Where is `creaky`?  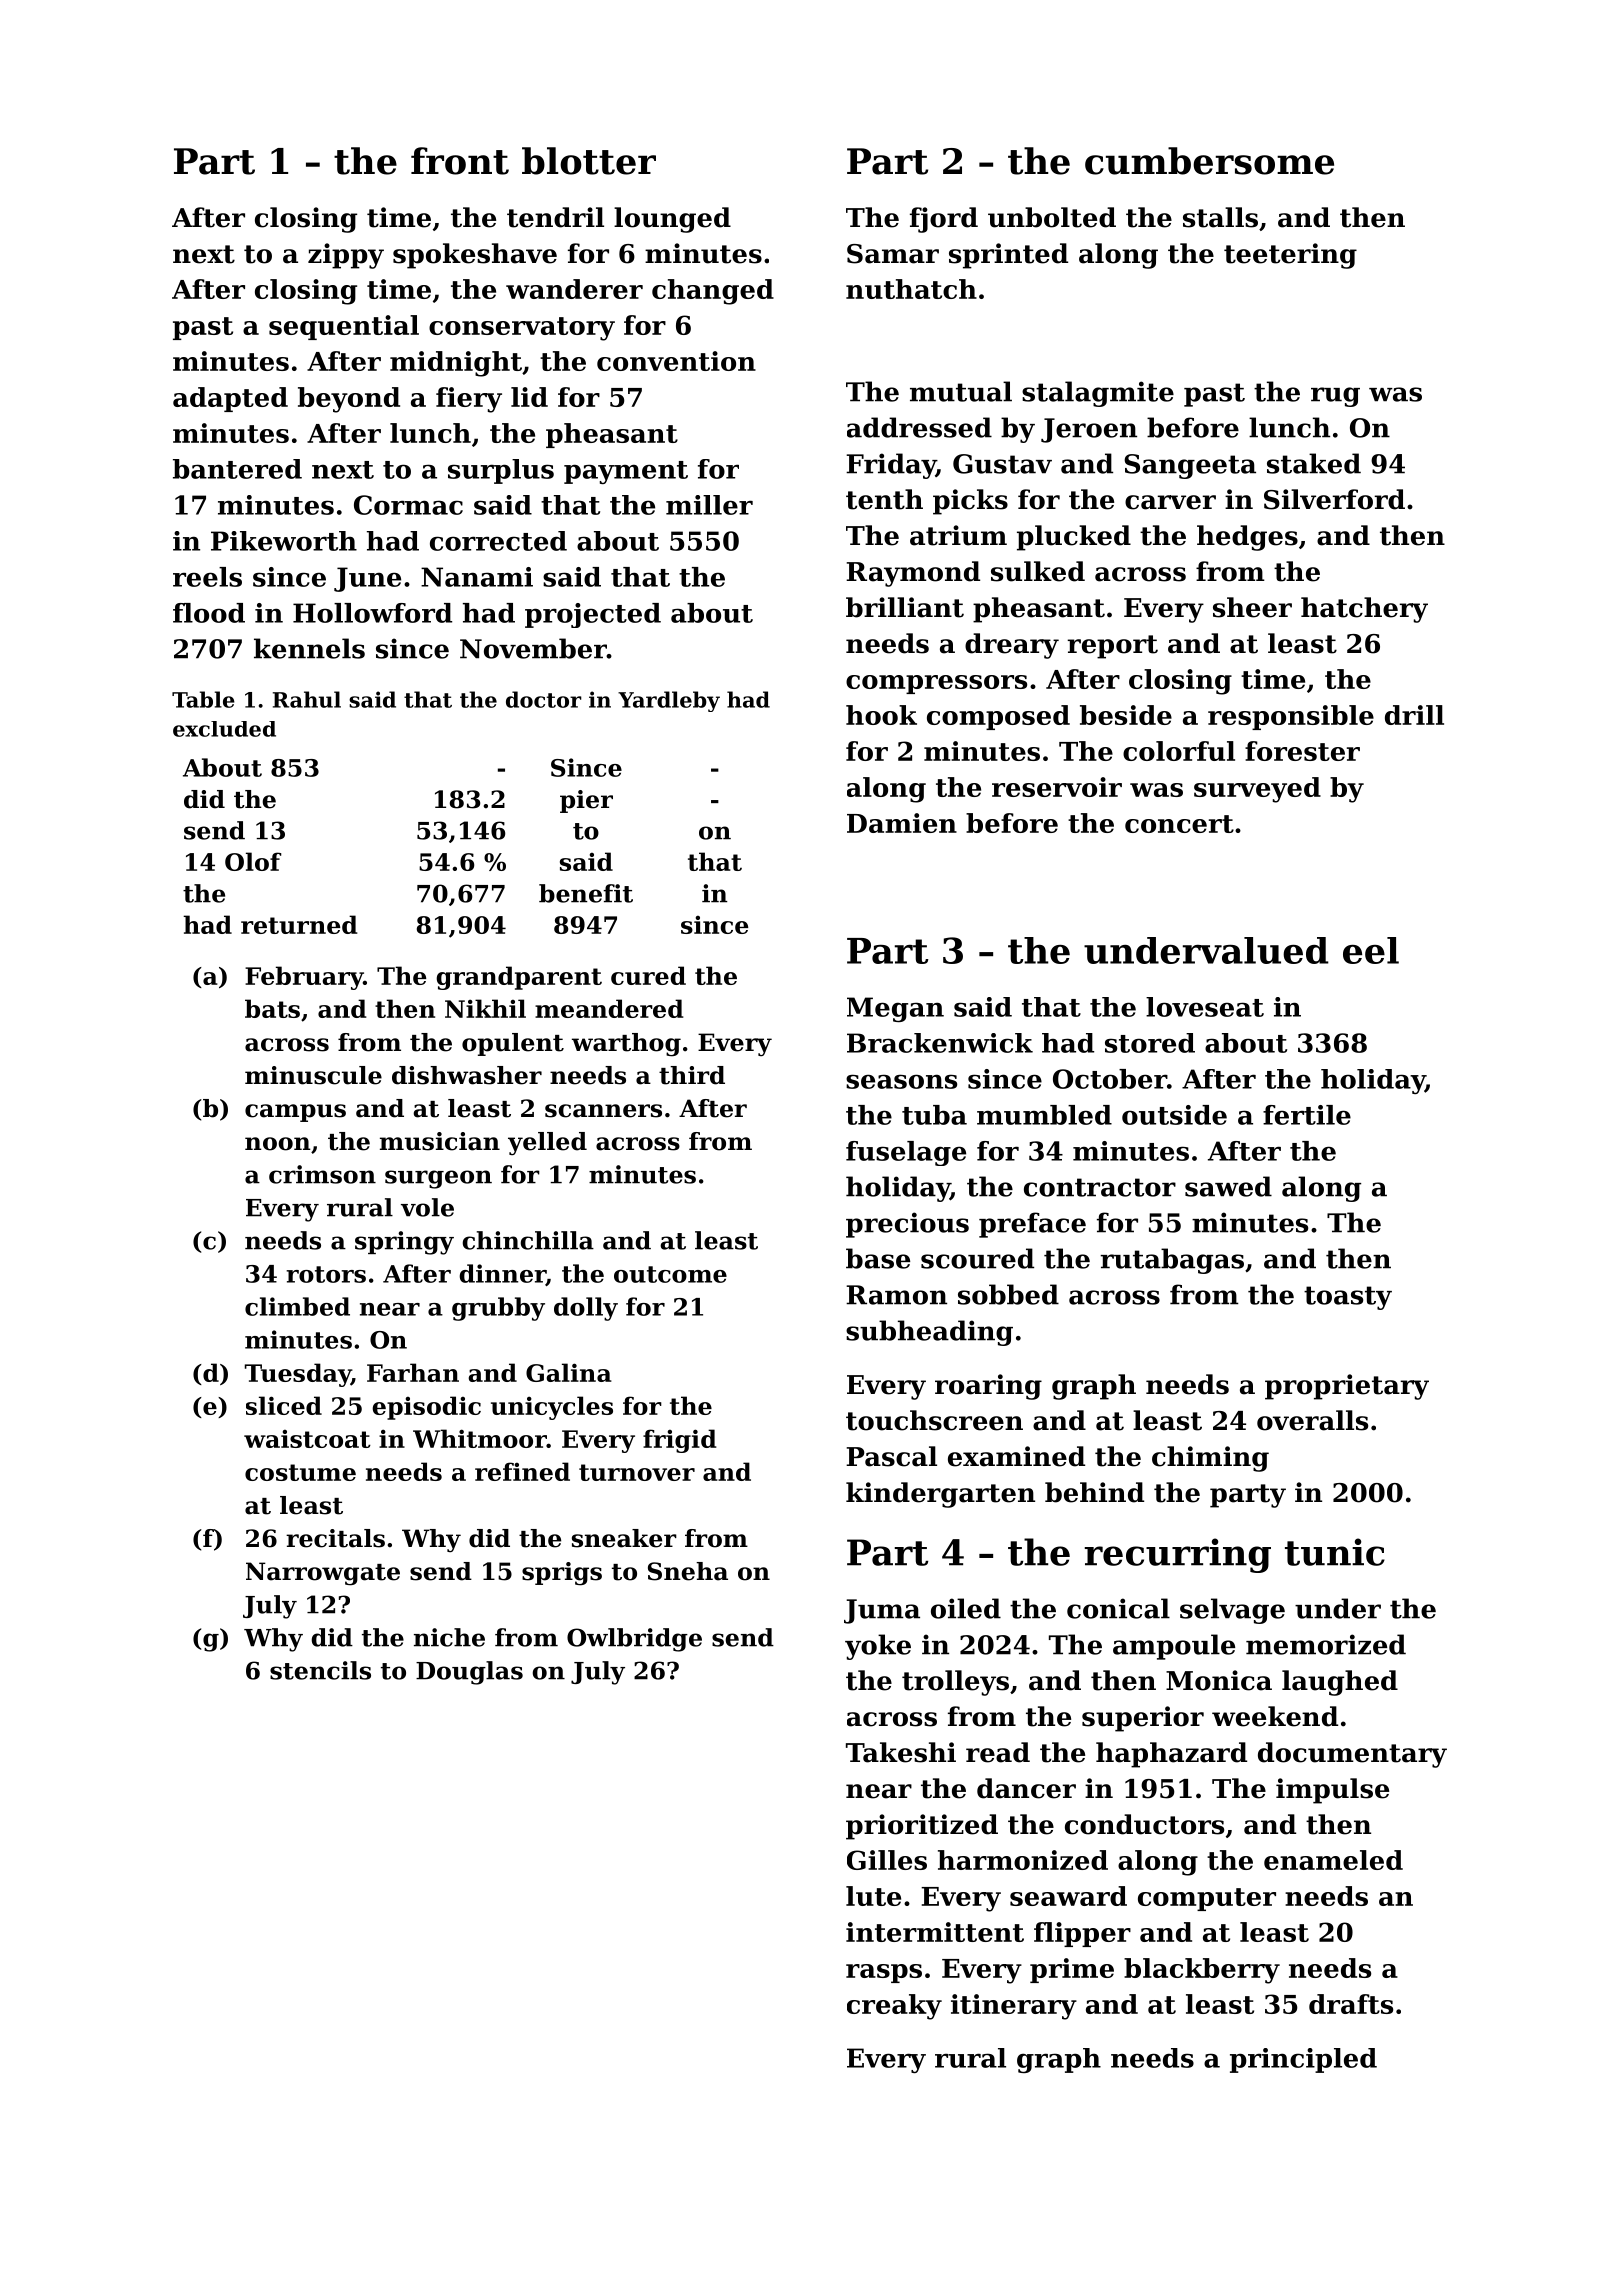
creaky is located at coordinates (894, 2007).
